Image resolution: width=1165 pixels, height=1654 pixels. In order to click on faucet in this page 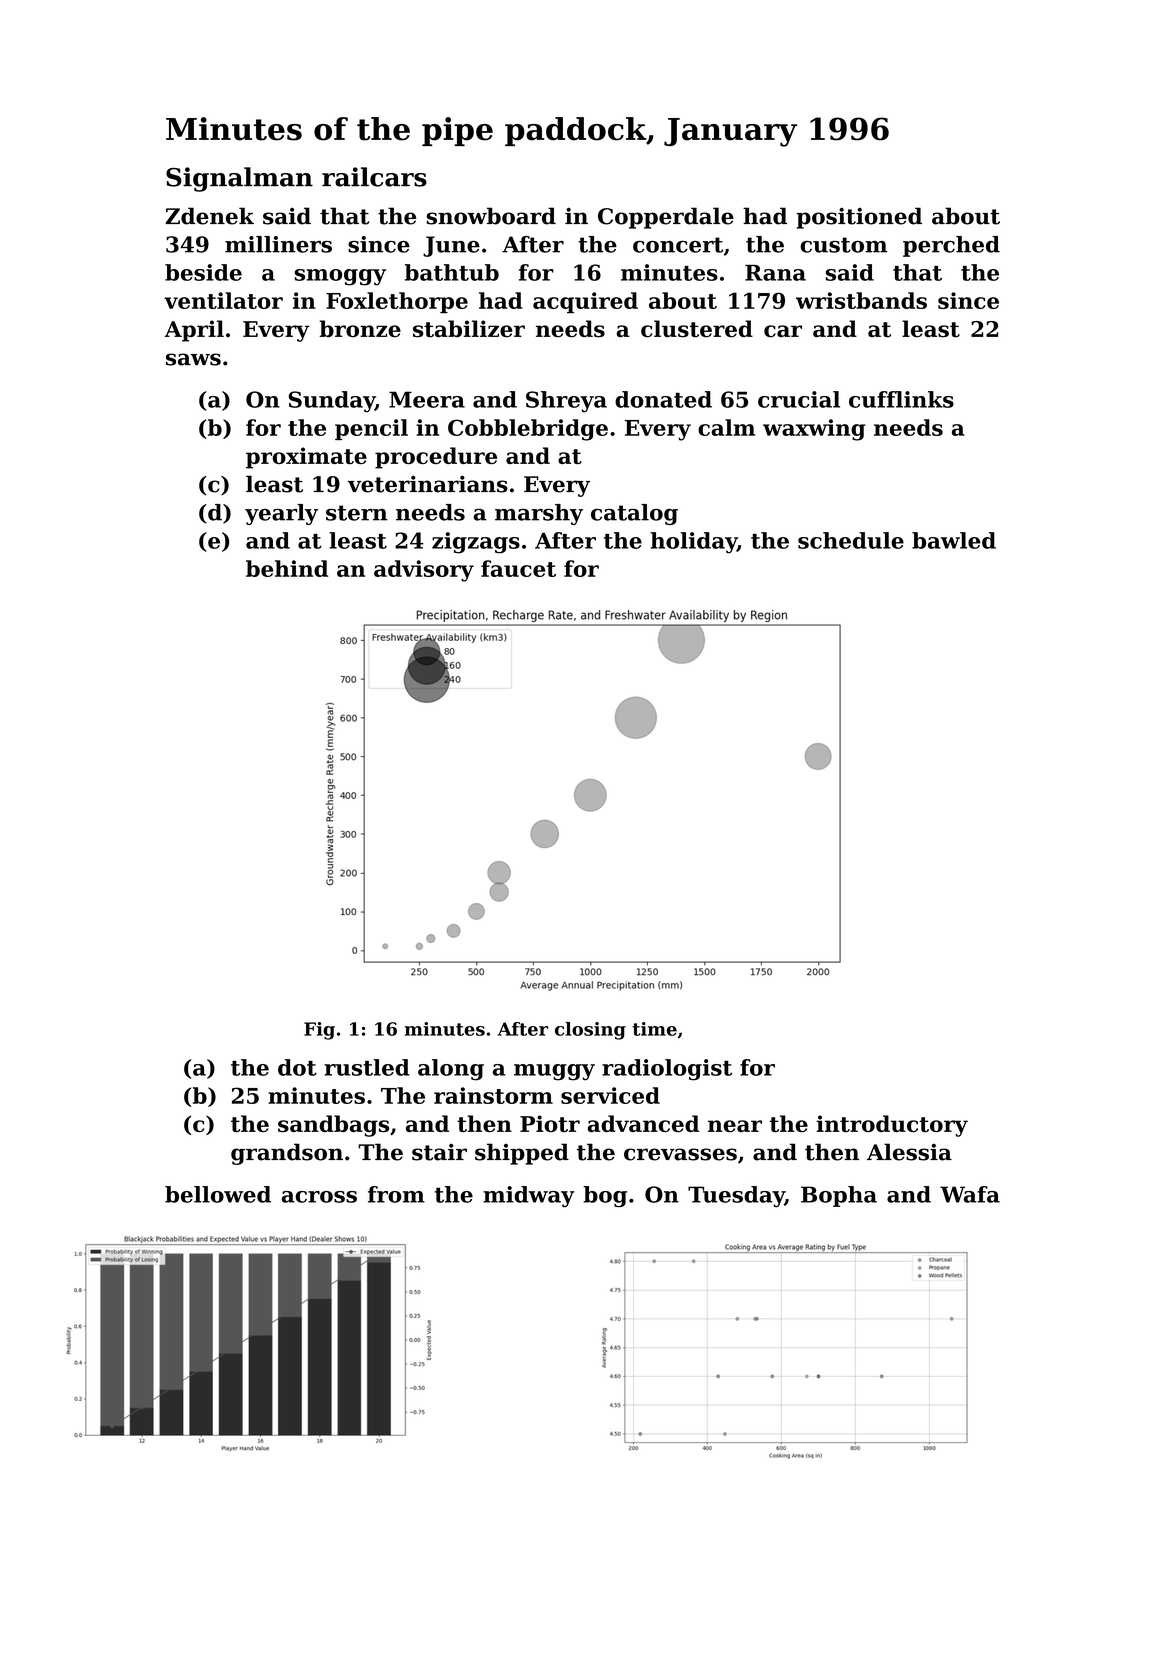, I will do `click(518, 568)`.
